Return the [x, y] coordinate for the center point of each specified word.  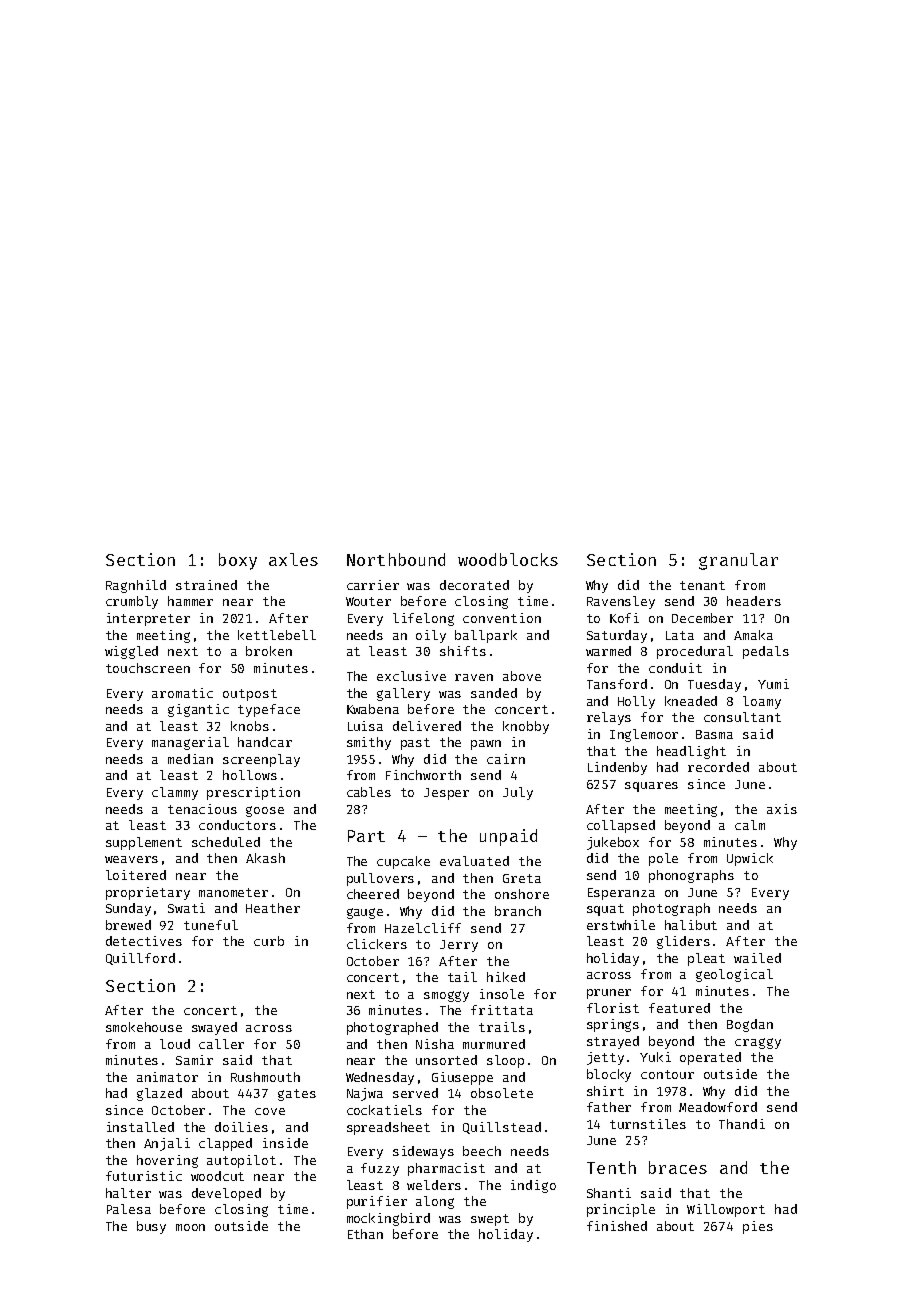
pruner [609, 994]
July [518, 793]
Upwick [750, 859]
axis [782, 809]
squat [605, 910]
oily [431, 636]
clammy [175, 793]
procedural [695, 652]
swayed [214, 1028]
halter [128, 1193]
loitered [136, 875]
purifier [377, 1202]
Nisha [435, 1044]
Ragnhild [136, 586]
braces [678, 1167]
